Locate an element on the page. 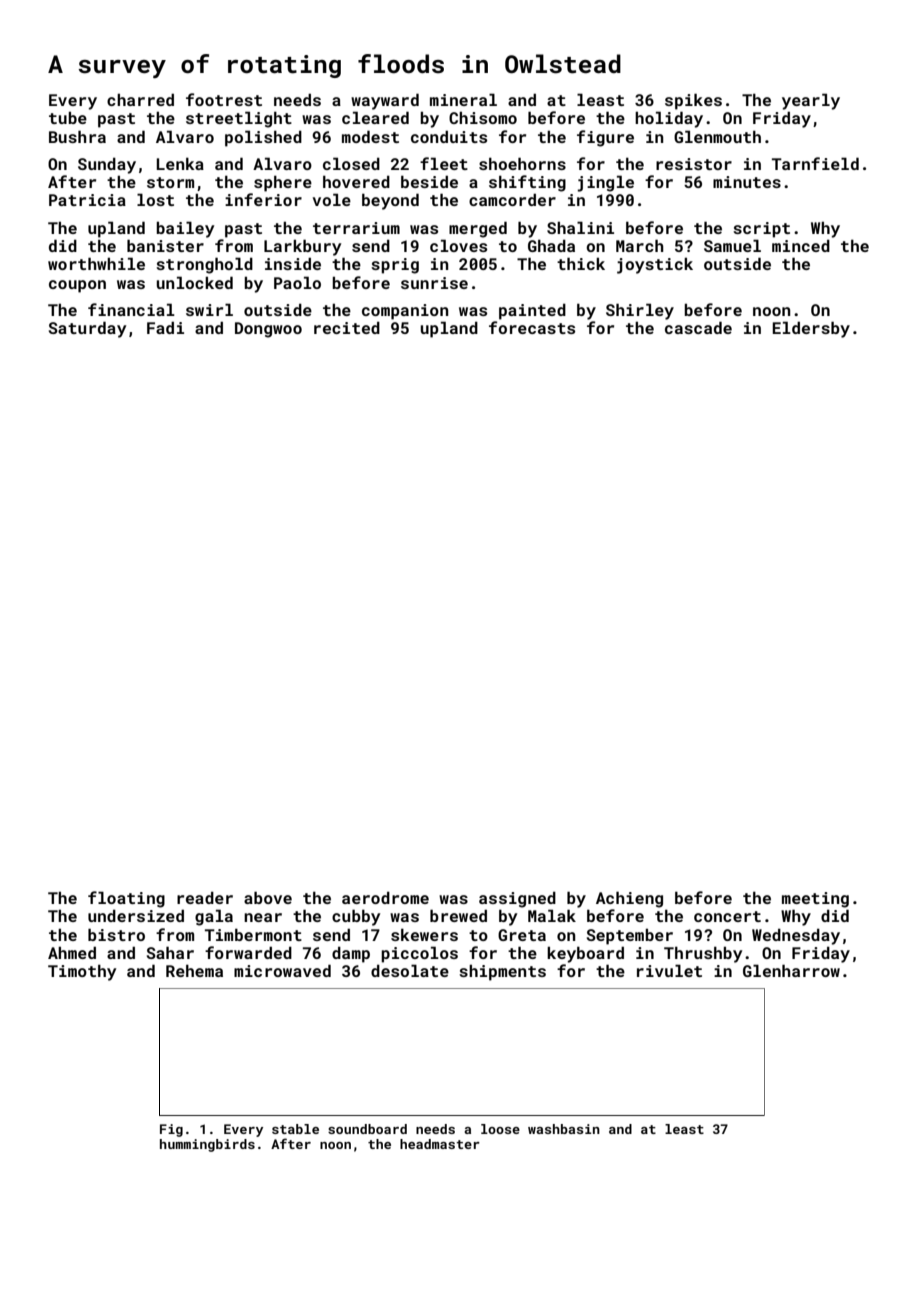 The width and height of the document is (924, 1308). recited is located at coordinates (347, 327).
